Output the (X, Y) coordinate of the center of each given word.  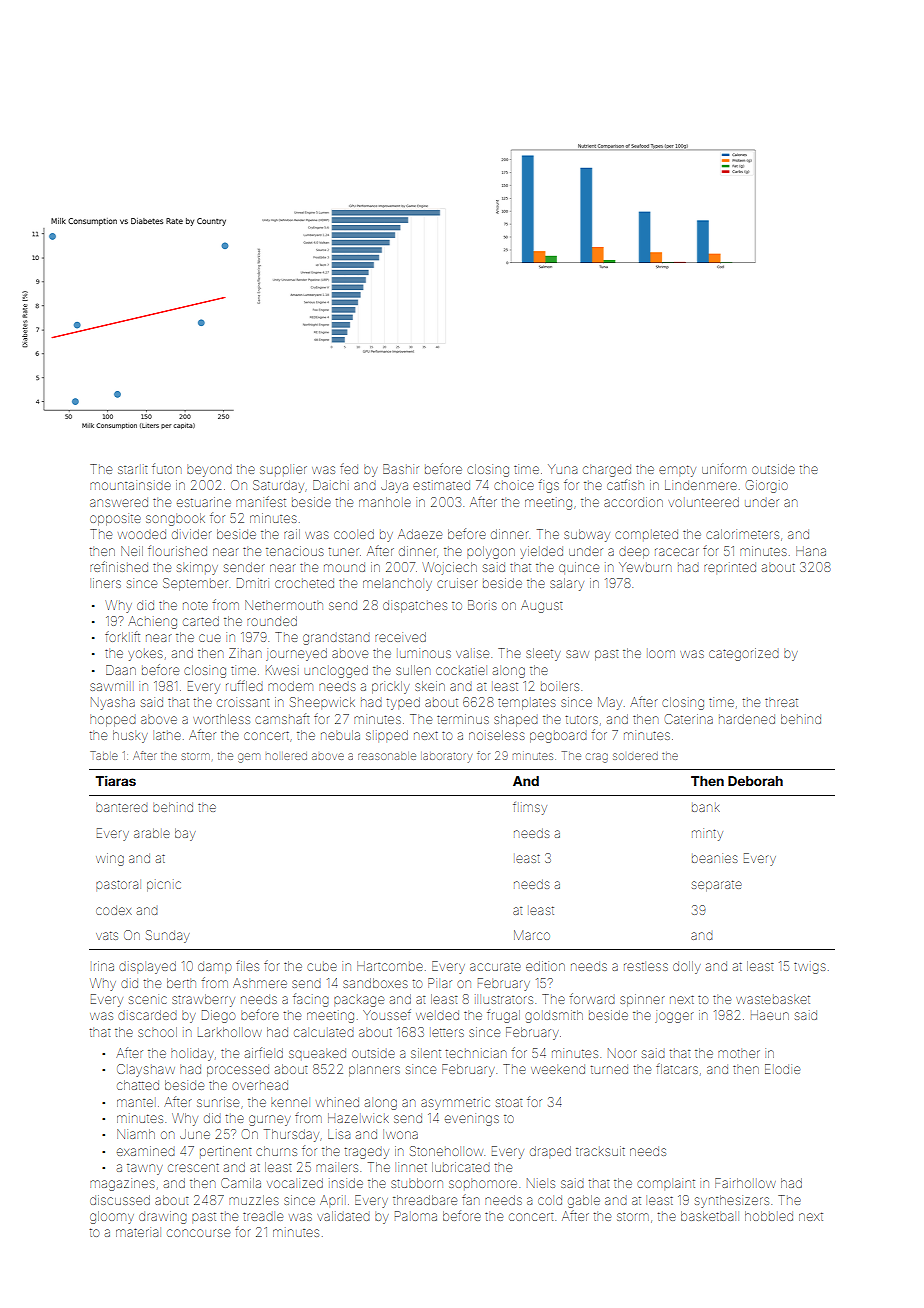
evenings (472, 1120)
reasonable (387, 756)
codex (113, 910)
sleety (543, 654)
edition (545, 966)
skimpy (197, 568)
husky (130, 736)
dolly (686, 967)
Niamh (136, 1134)
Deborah (755, 781)
